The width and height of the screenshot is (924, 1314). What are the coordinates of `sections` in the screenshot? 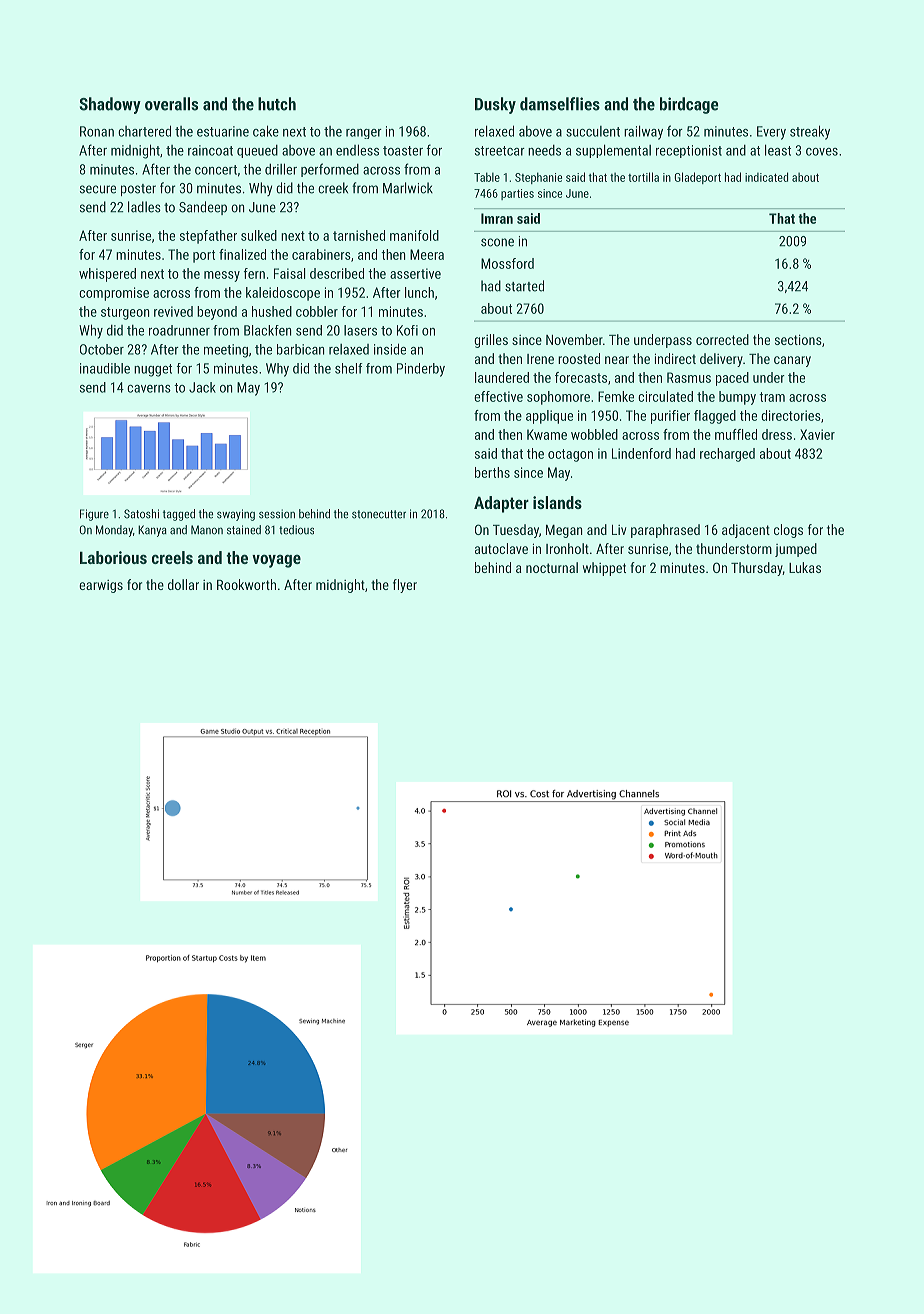 It's located at (798, 339).
